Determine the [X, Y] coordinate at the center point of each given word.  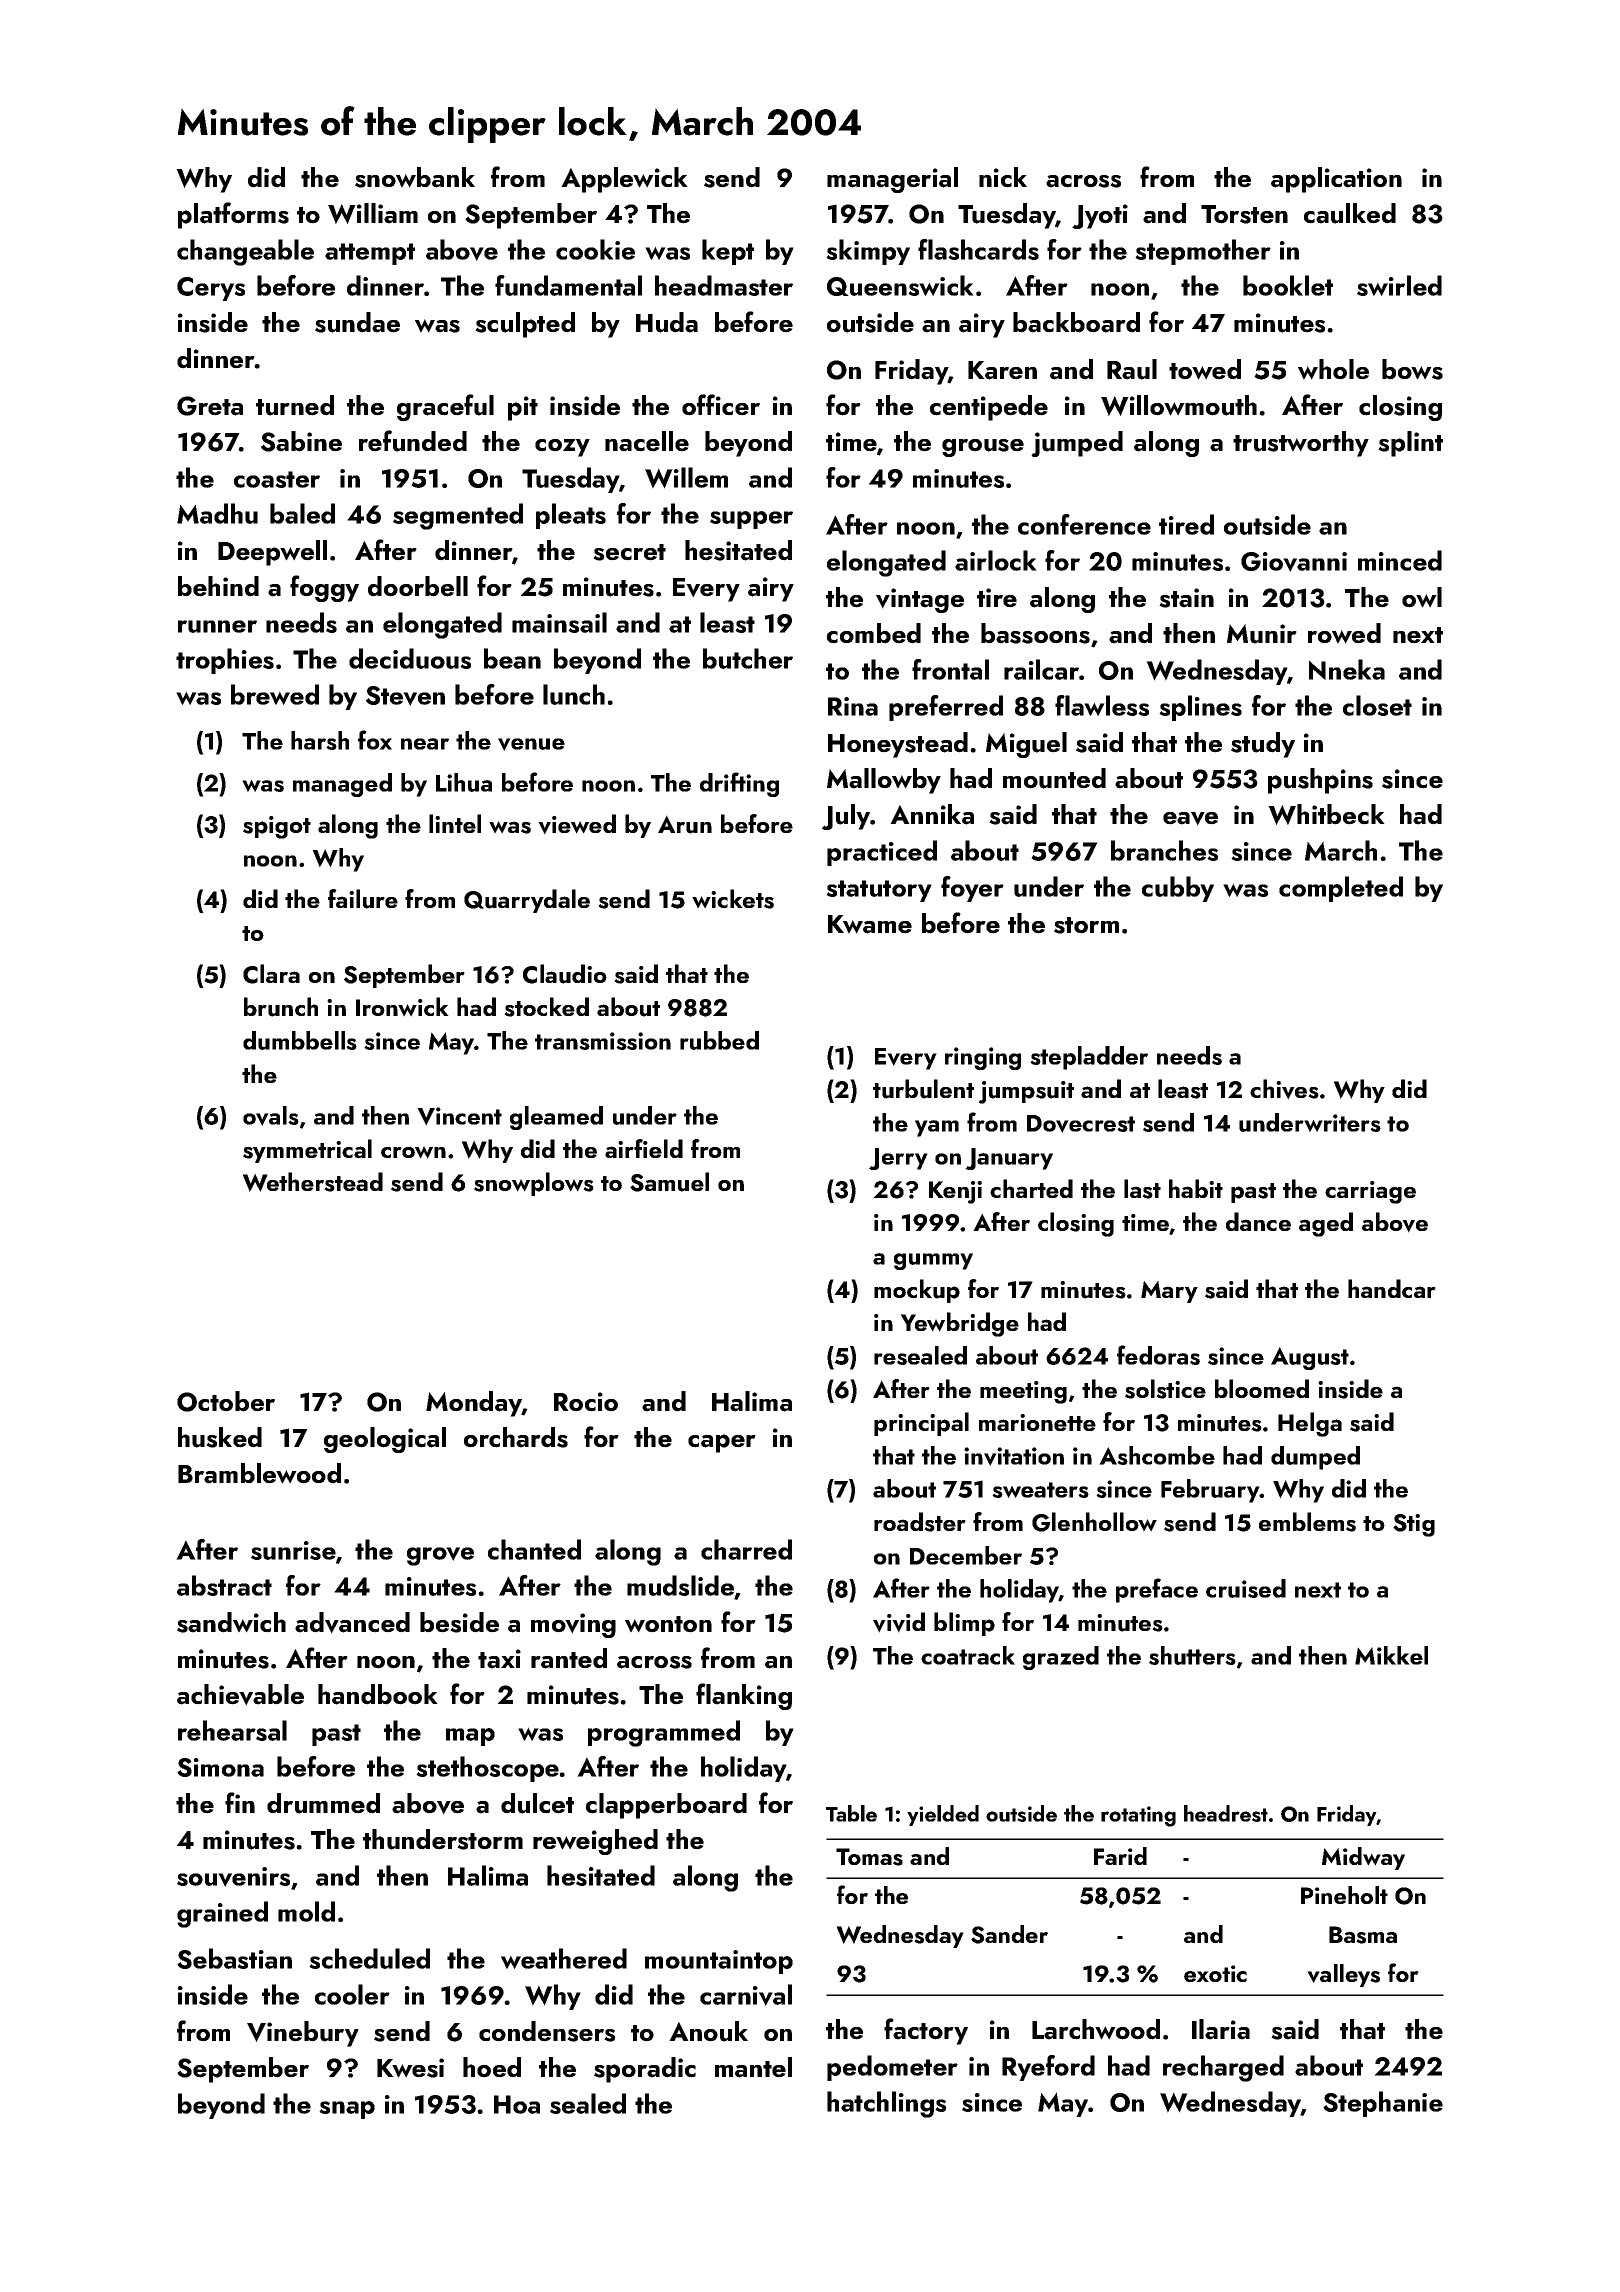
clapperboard [666, 1806]
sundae [357, 322]
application [1336, 180]
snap [347, 2110]
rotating [1138, 1816]
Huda [667, 322]
